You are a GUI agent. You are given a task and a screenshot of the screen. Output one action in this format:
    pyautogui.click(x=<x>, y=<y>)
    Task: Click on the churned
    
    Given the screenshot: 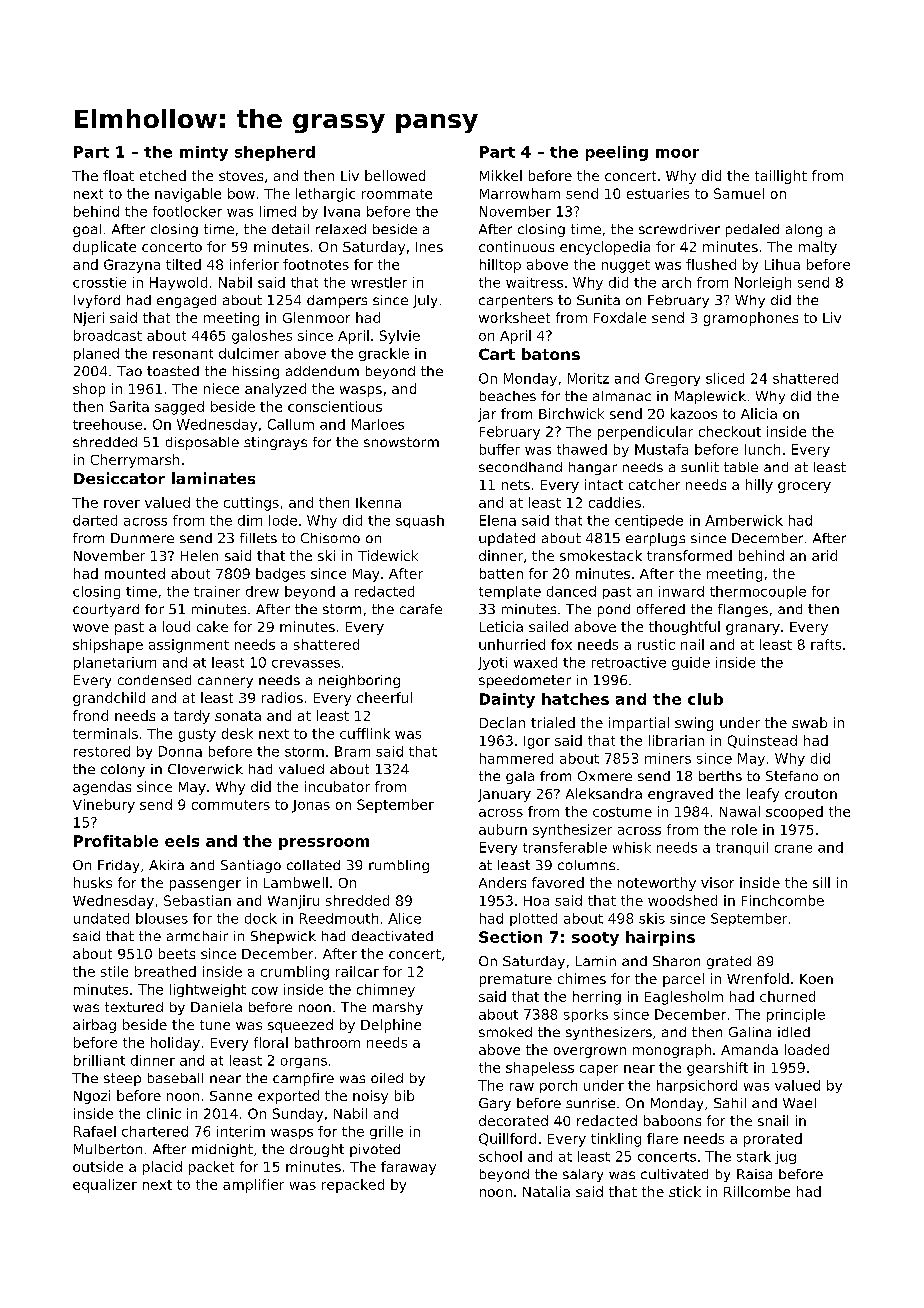 What is the action you would take?
    pyautogui.click(x=787, y=996)
